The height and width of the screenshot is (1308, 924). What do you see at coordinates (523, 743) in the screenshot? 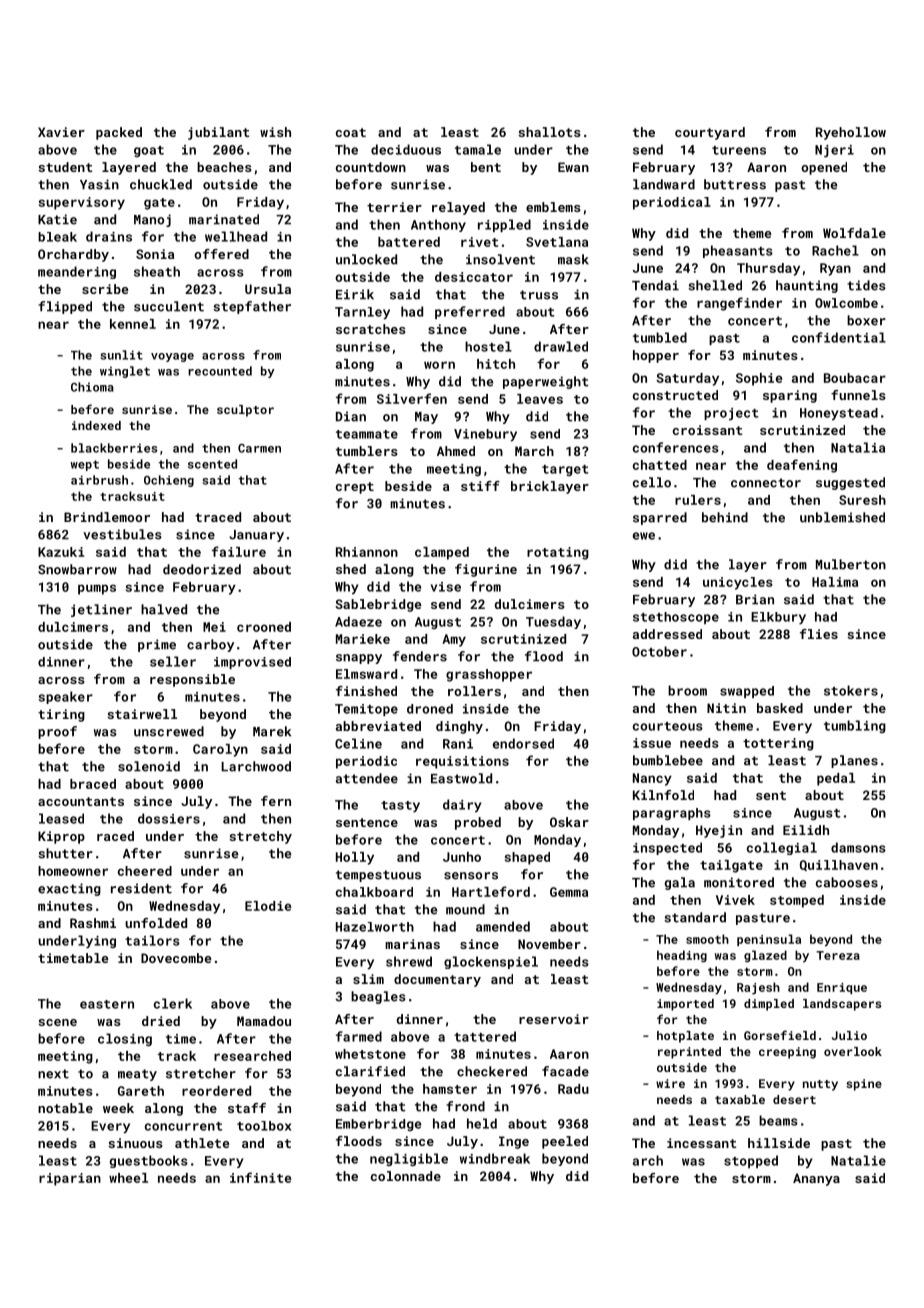
I see `endorsed` at bounding box center [523, 743].
